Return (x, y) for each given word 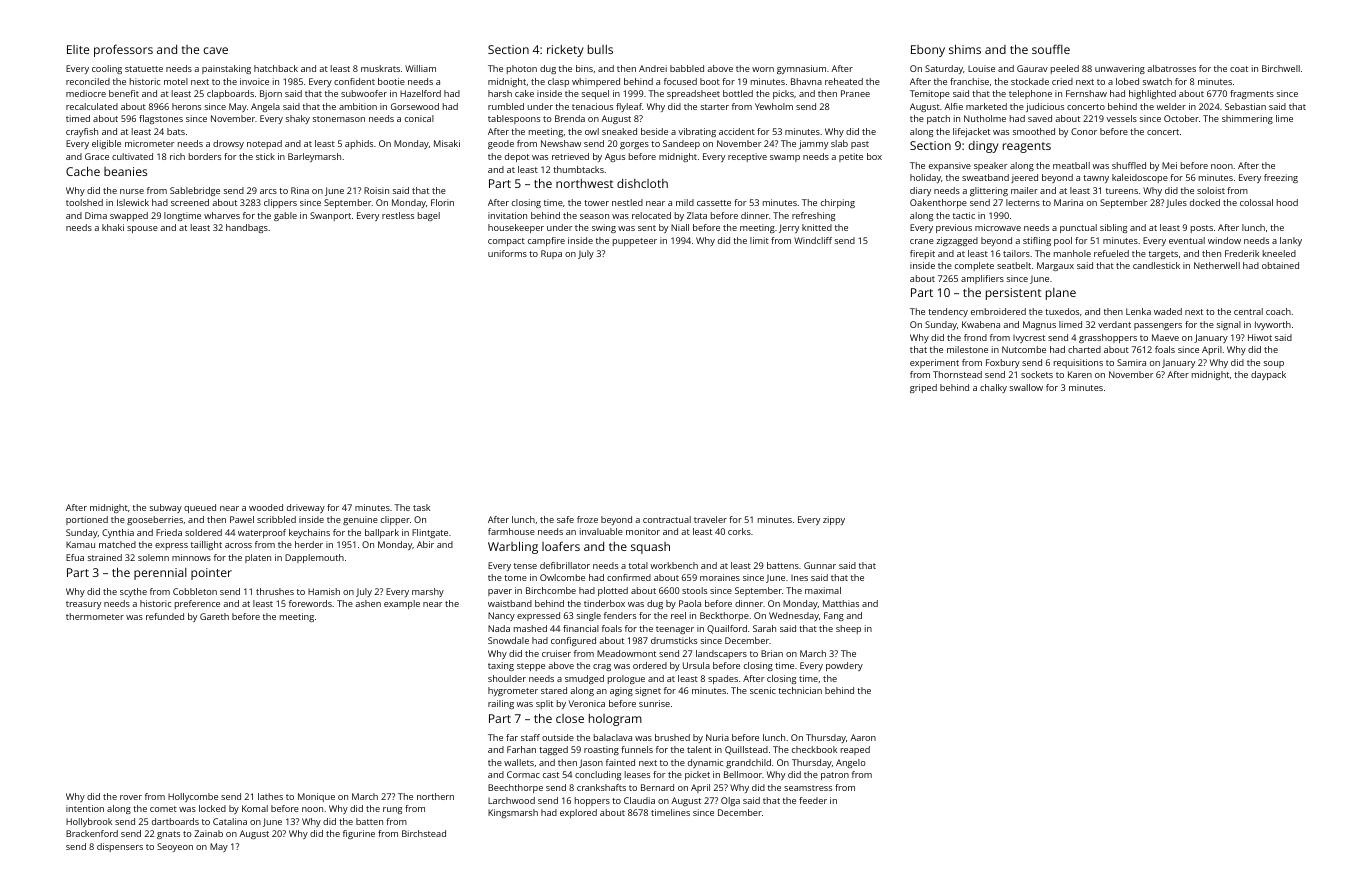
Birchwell (1281, 68)
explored (578, 813)
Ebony (928, 51)
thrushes (275, 591)
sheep (848, 629)
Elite (78, 49)
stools (694, 590)
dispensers (120, 847)
